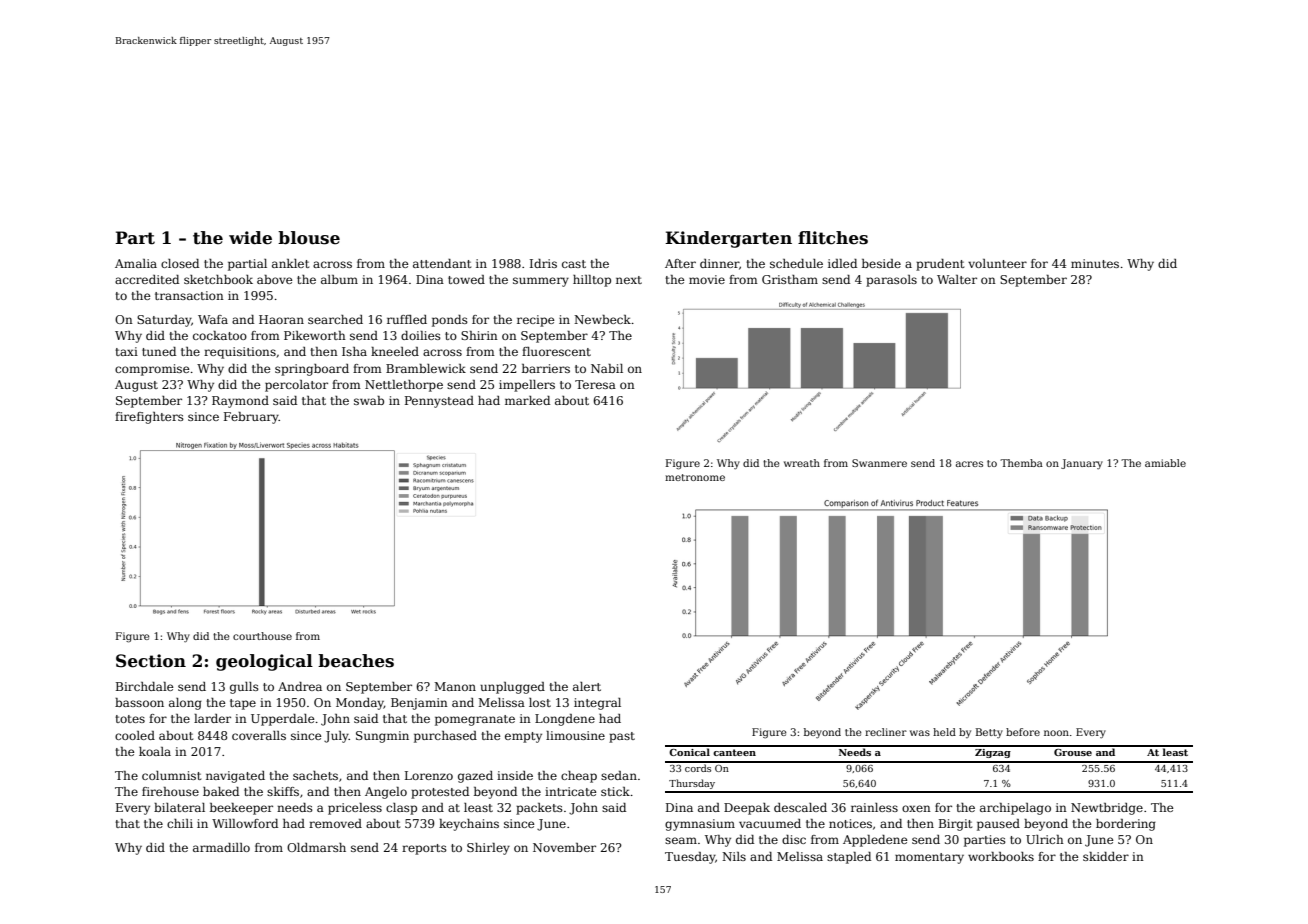  Describe the element at coordinates (262, 636) in the screenshot. I see `courthouse` at that location.
